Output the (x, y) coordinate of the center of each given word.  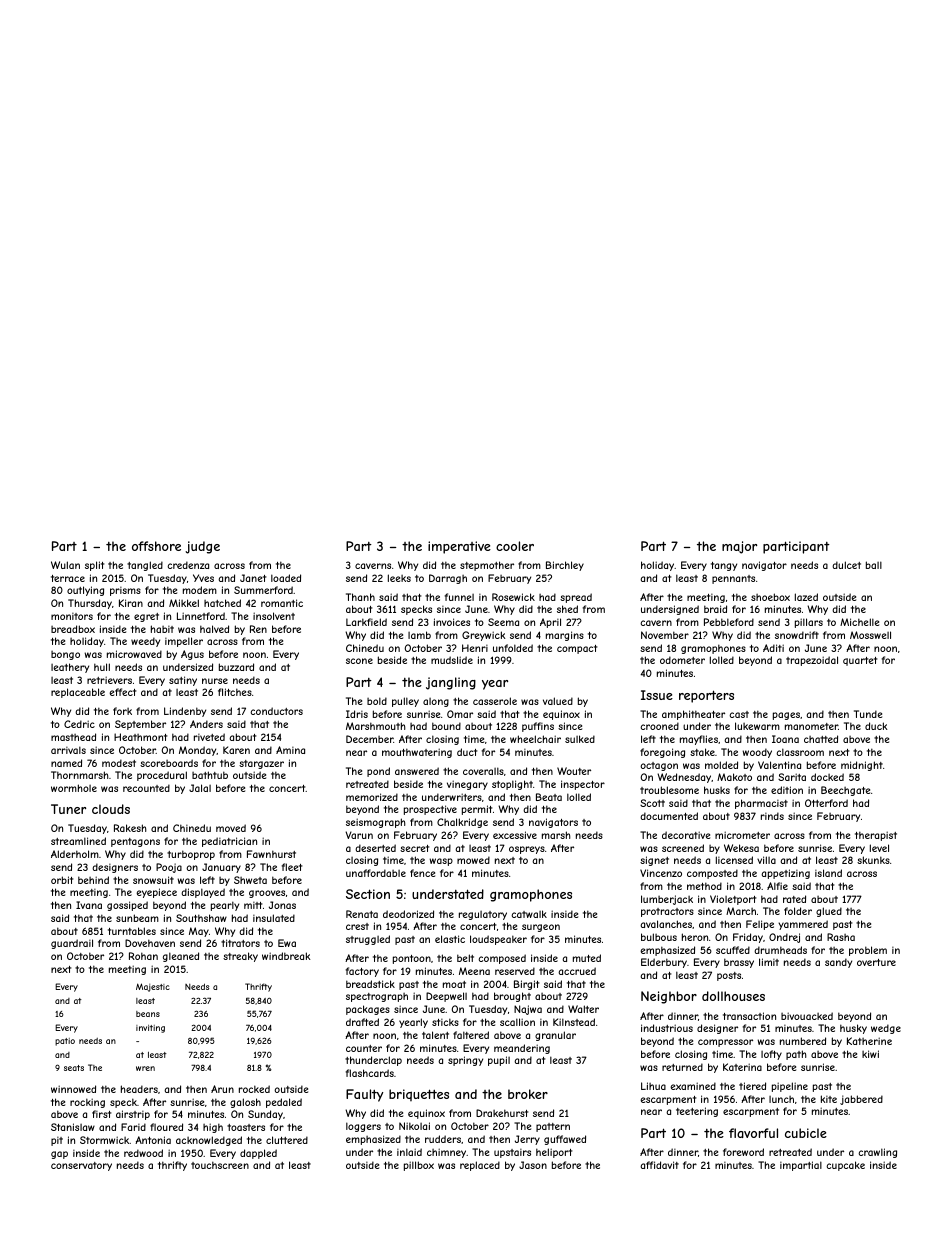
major (739, 547)
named (66, 763)
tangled (145, 566)
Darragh (448, 579)
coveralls (483, 771)
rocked (254, 1089)
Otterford (826, 803)
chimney (447, 1153)
